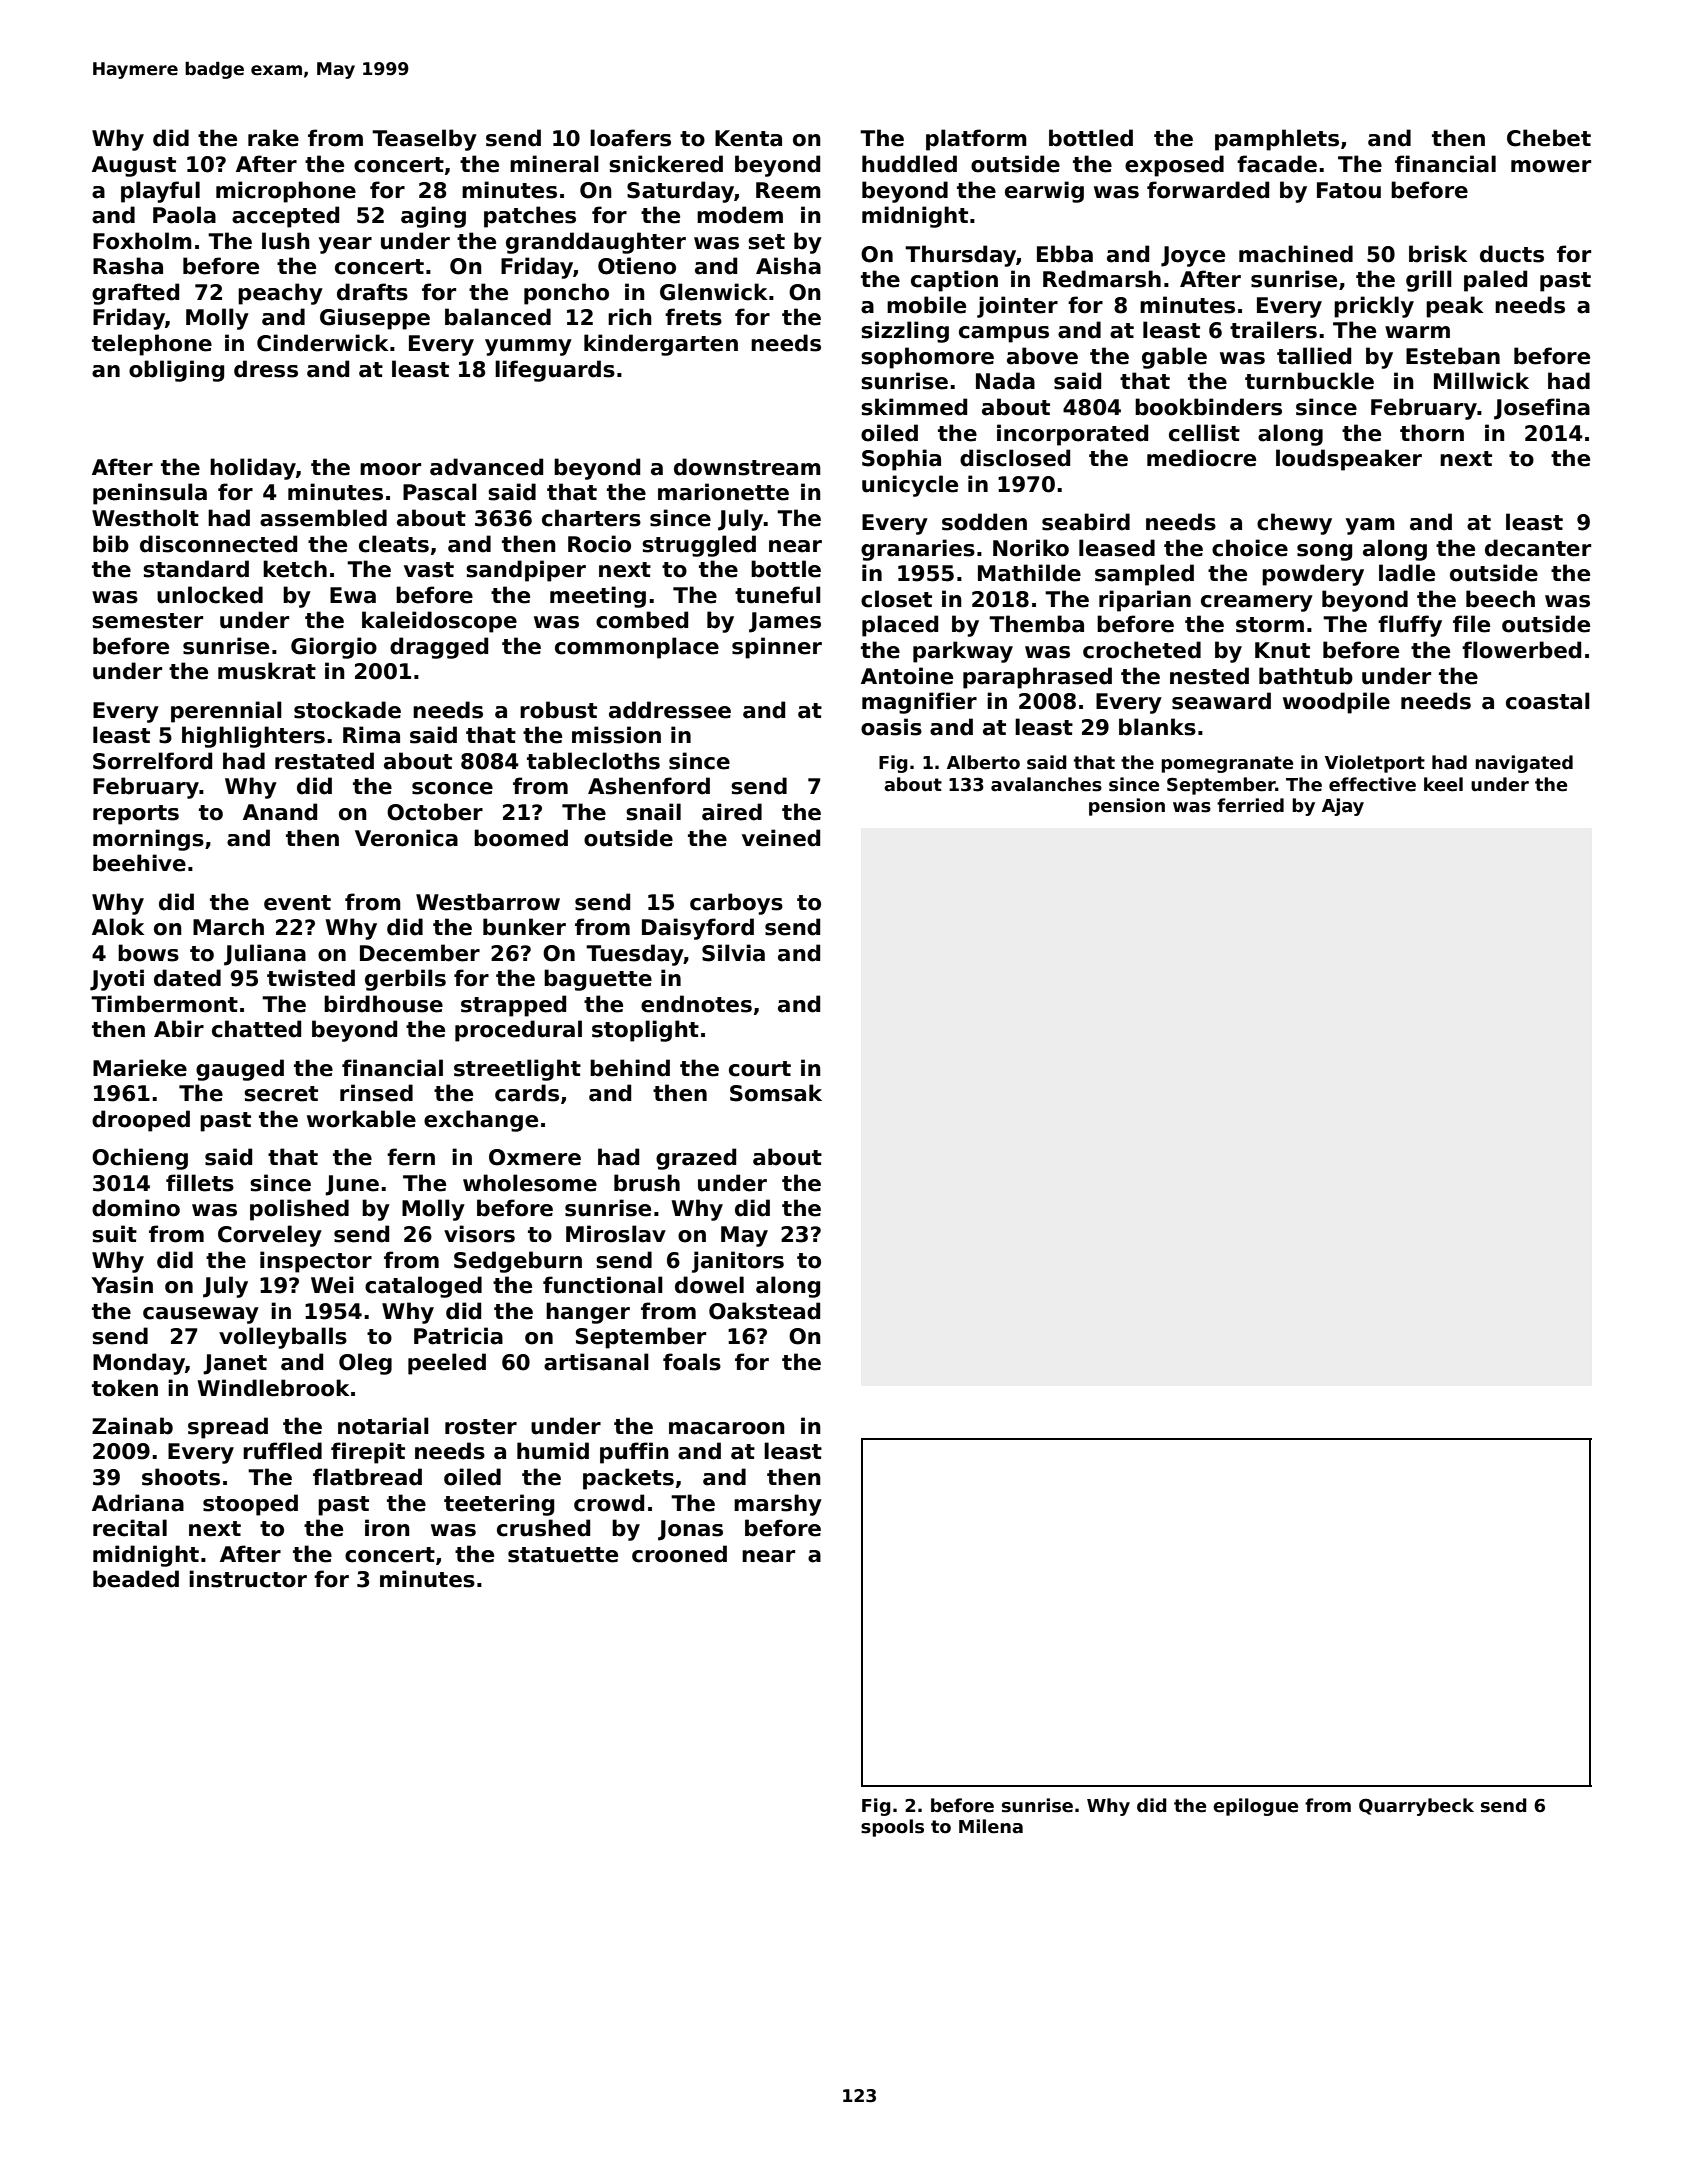 The image size is (1683, 2178). I want to click on ruffled, so click(282, 1451).
